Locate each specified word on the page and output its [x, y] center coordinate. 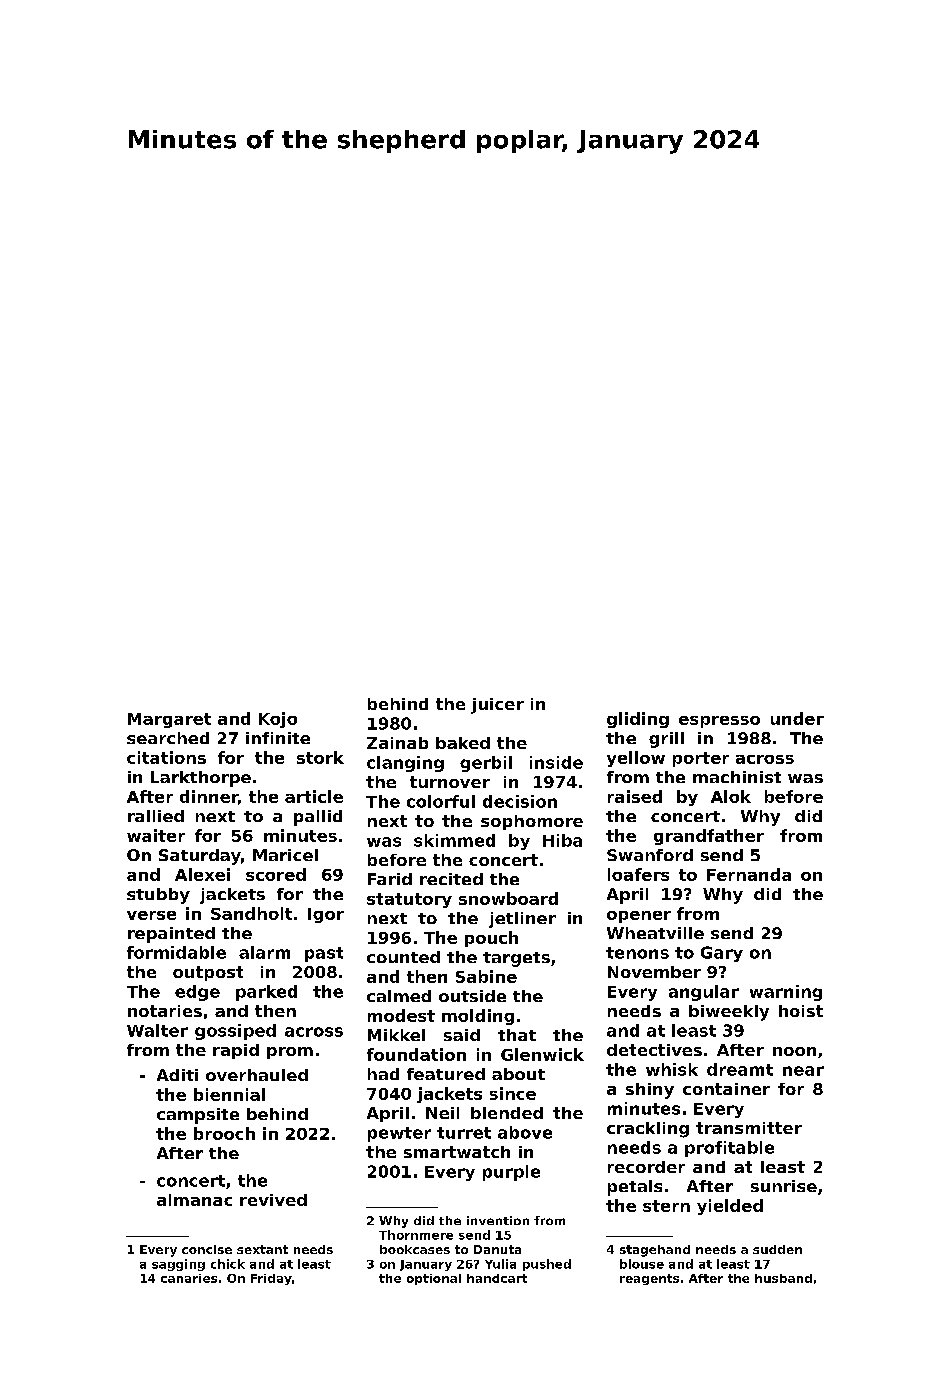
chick [228, 1264]
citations [166, 757]
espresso [719, 722]
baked [463, 743]
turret [464, 1133]
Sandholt [251, 913]
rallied [156, 816]
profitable [729, 1149]
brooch [224, 1133]
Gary [722, 954]
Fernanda [749, 874]
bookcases [415, 1249]
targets [516, 959]
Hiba [562, 840]
